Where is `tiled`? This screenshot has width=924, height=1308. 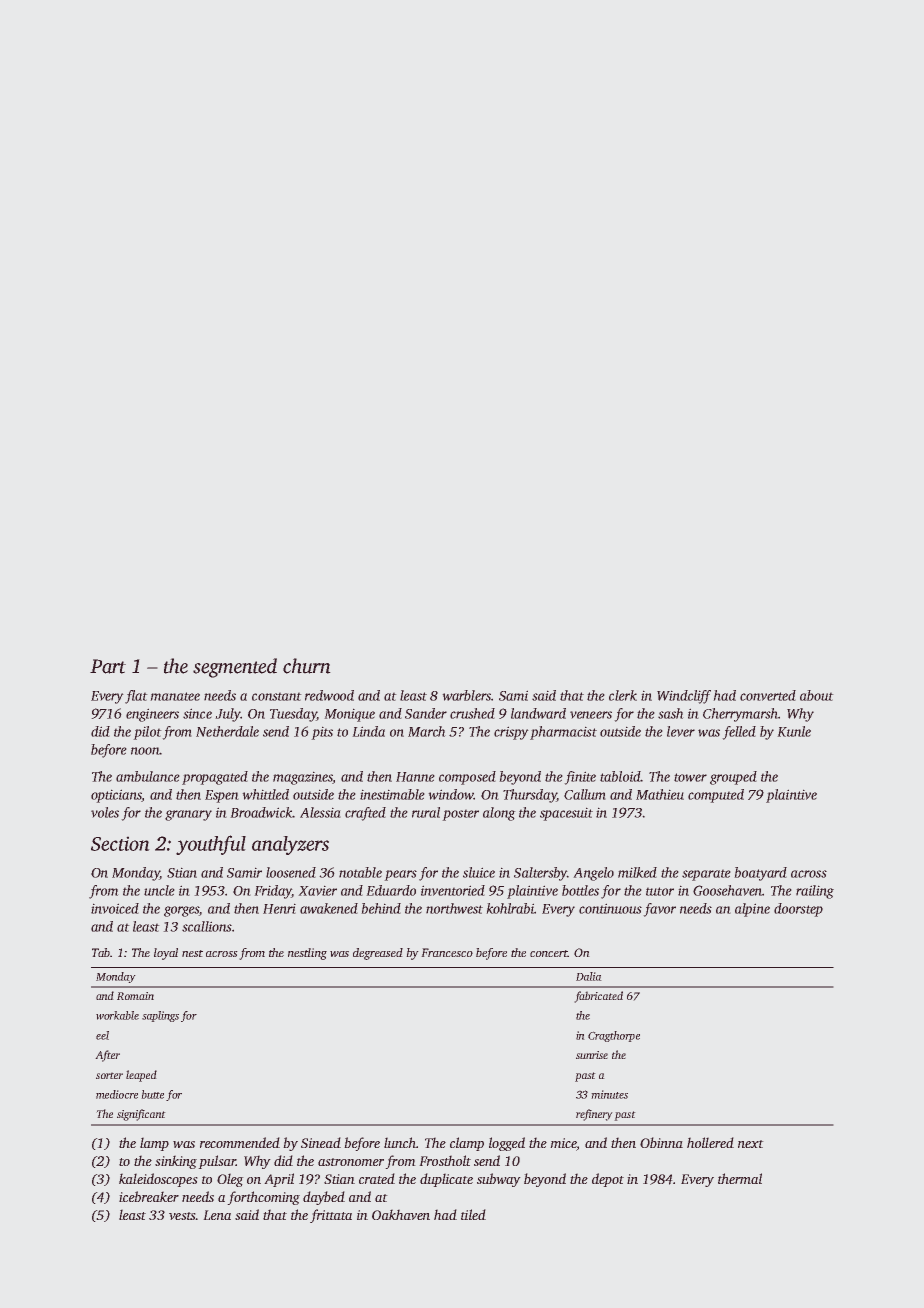 tiled is located at coordinates (473, 1214).
